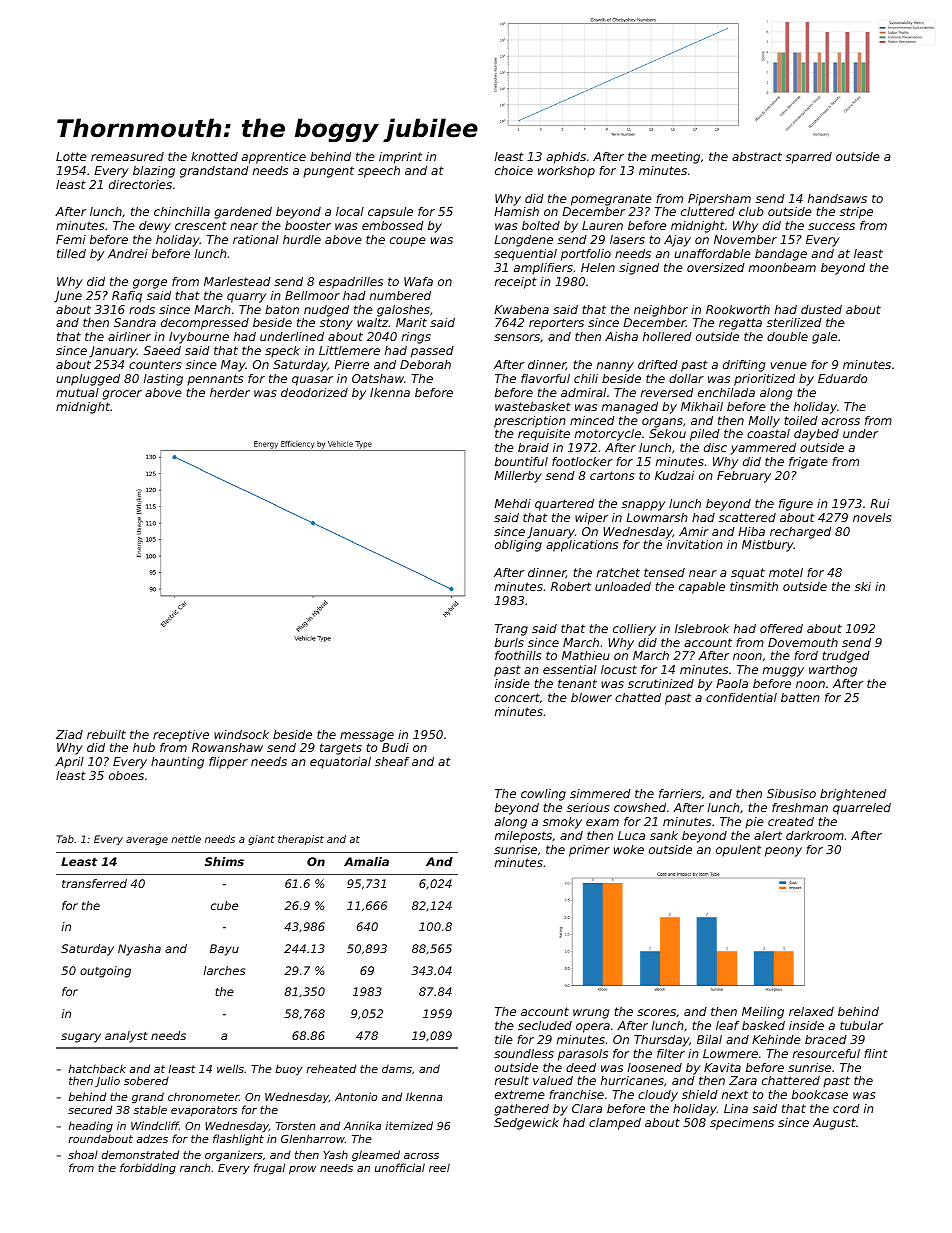  Describe the element at coordinates (366, 861) in the page. I see `Amalia` at that location.
